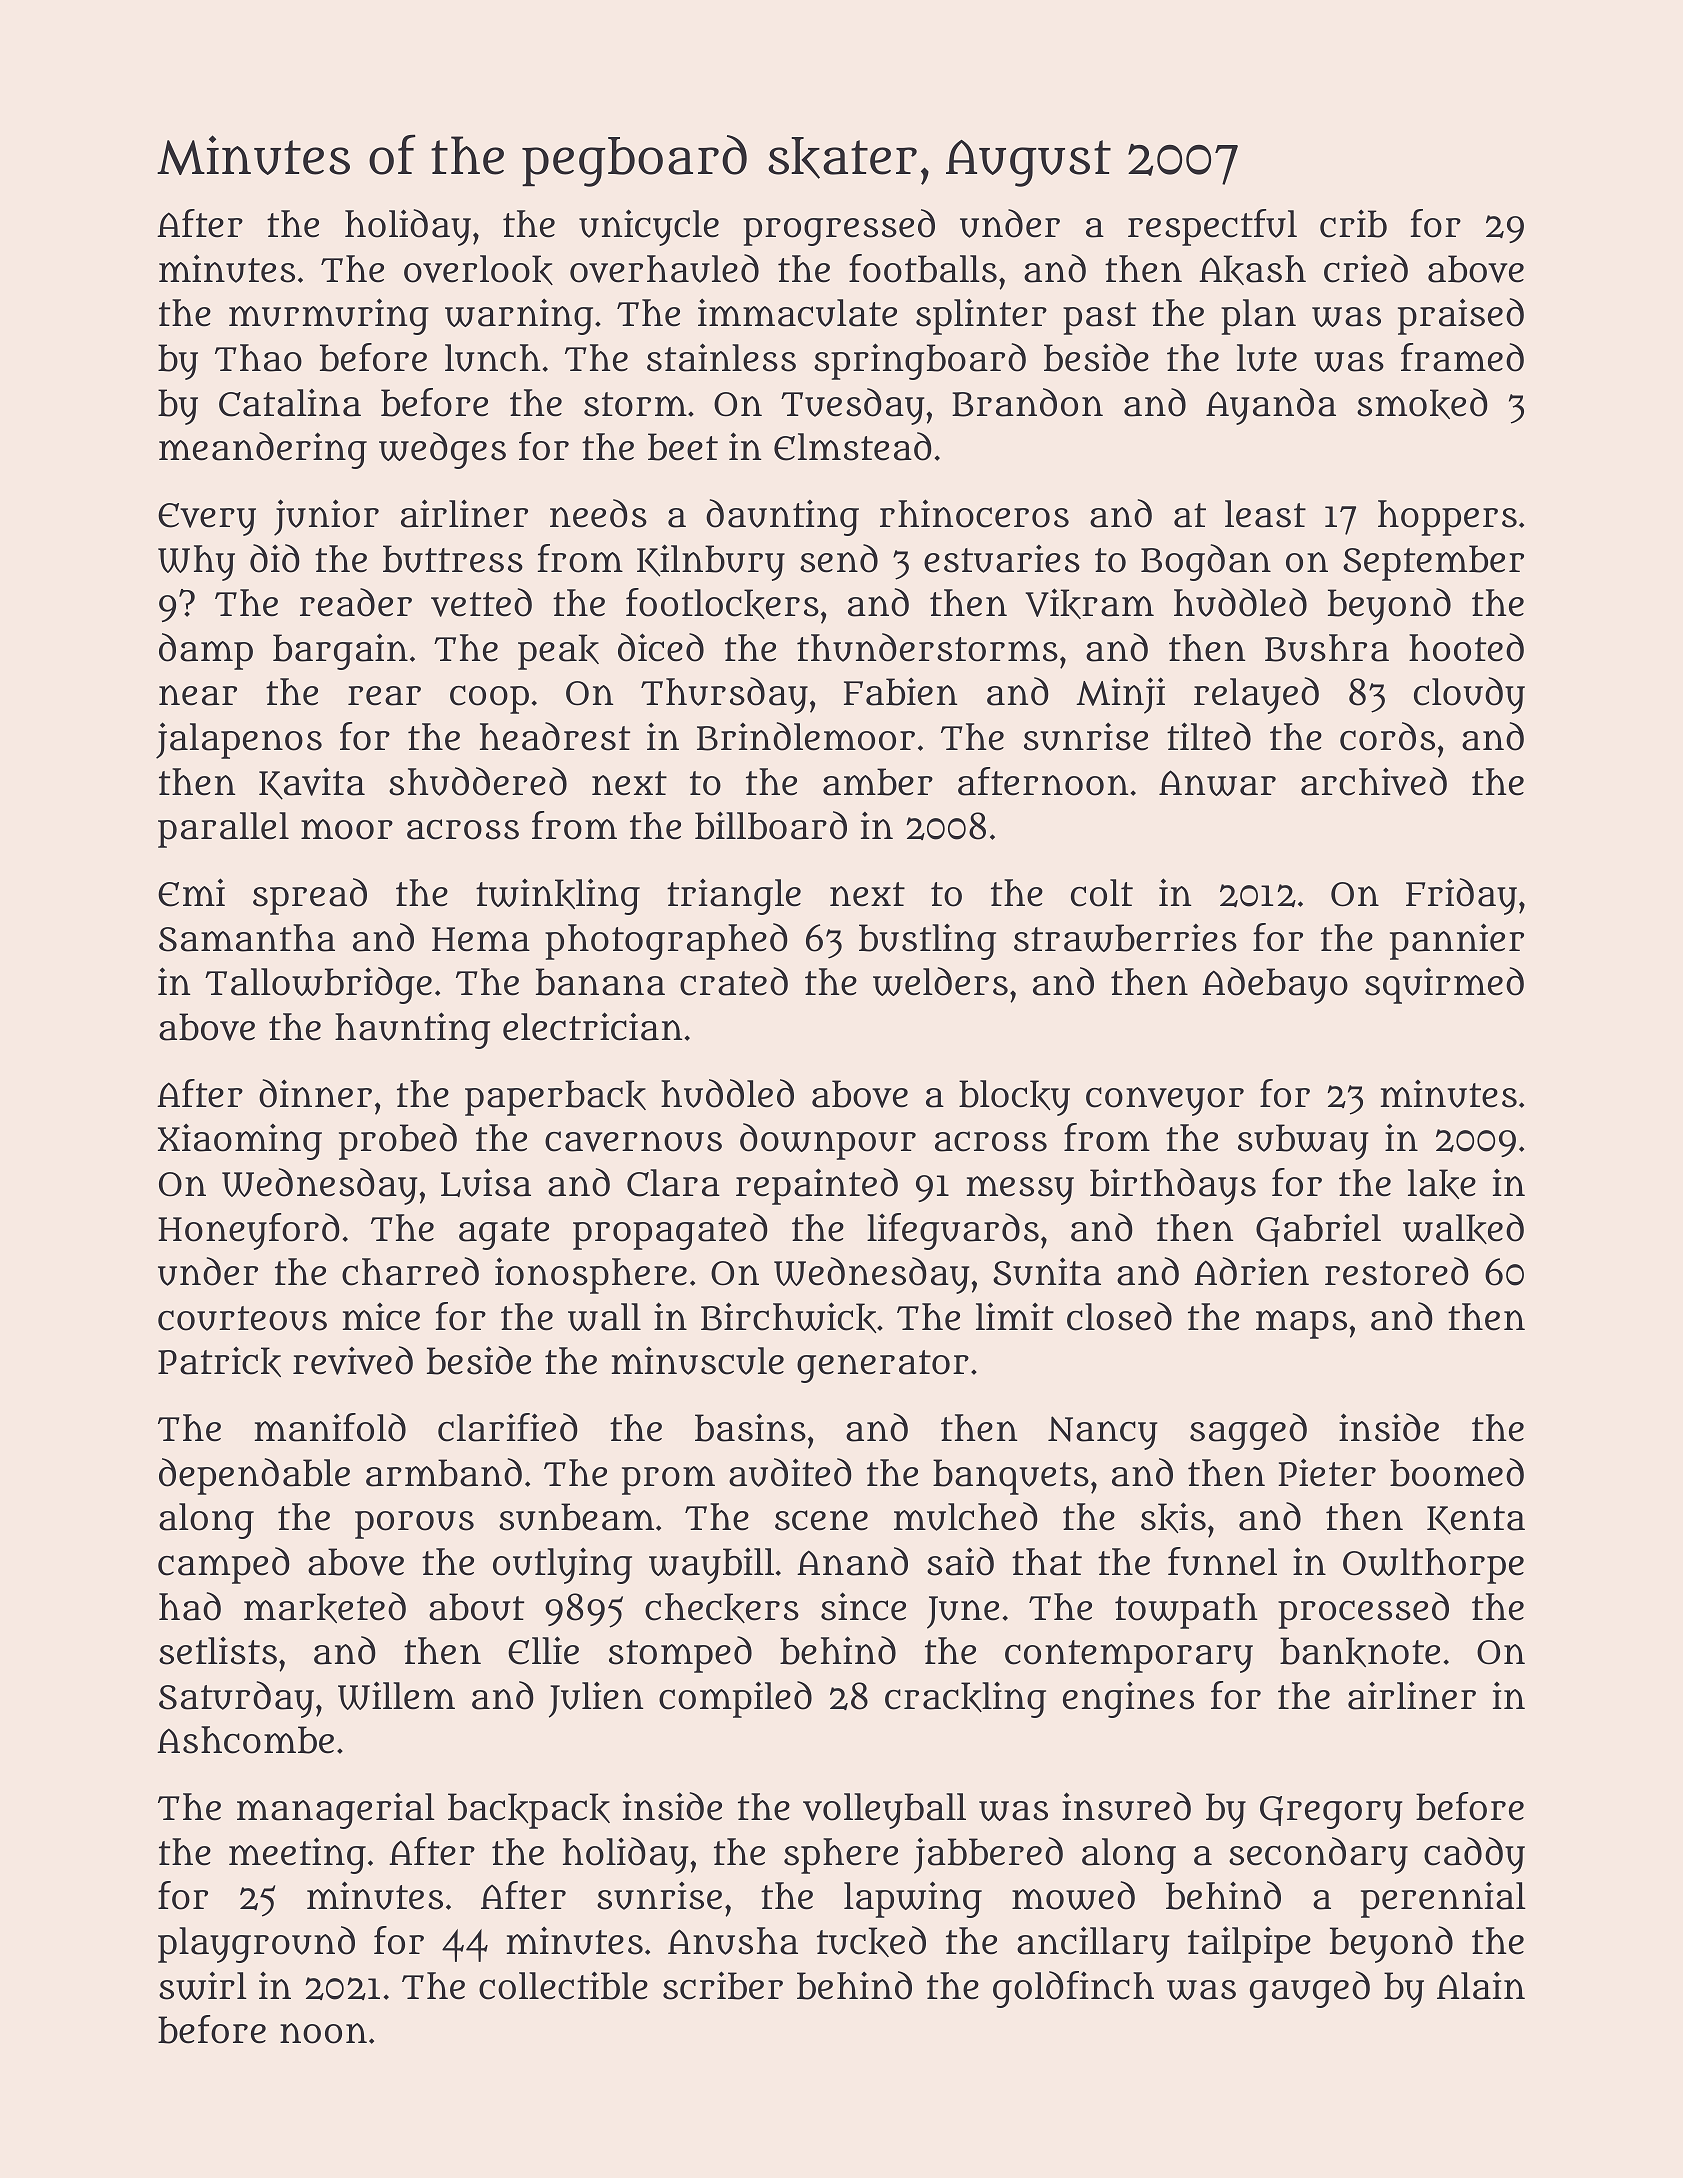 The width and height of the page is (1683, 2178). What do you see at coordinates (1275, 985) in the page?
I see `Adebayo` at bounding box center [1275, 985].
